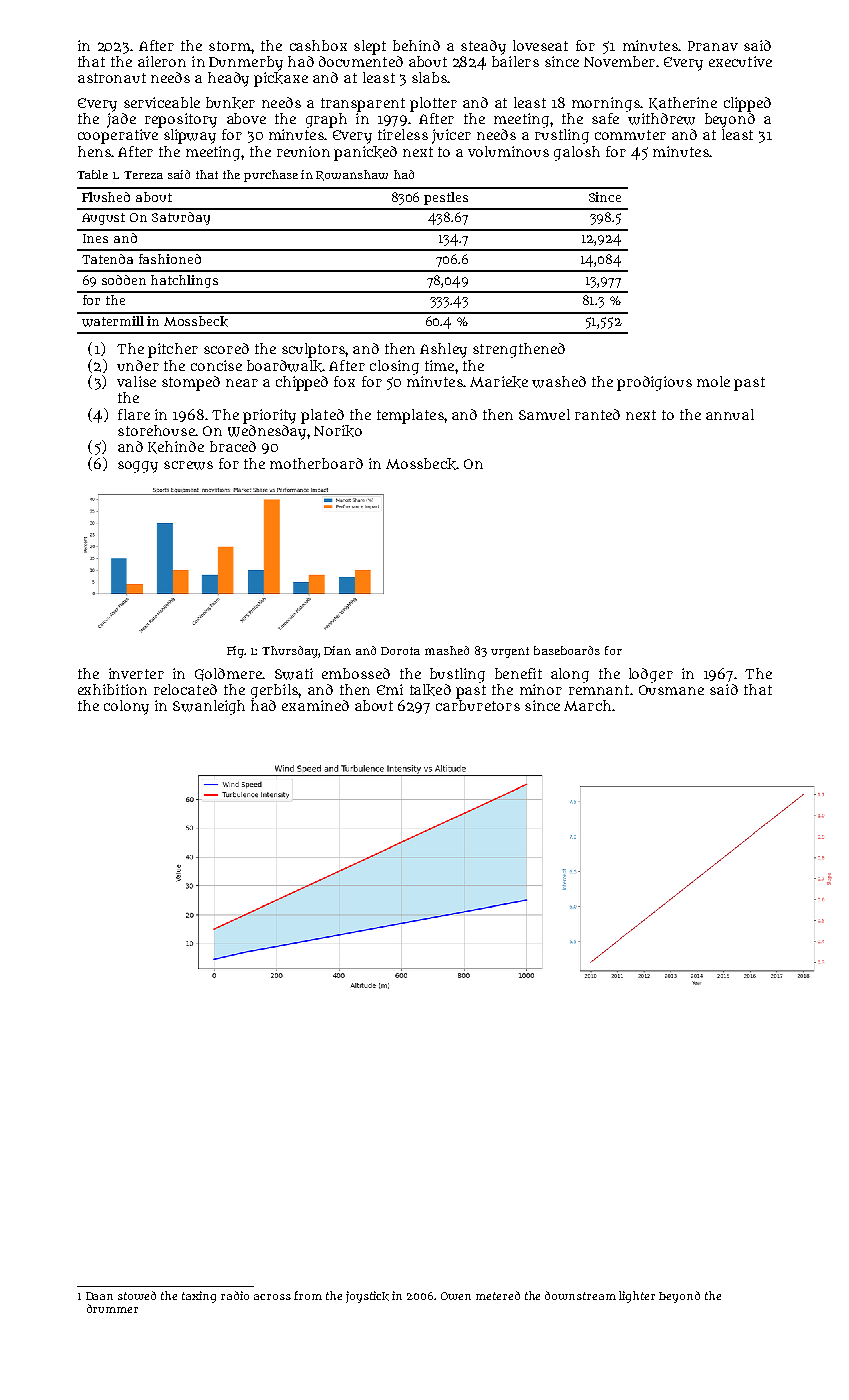 The height and width of the screenshot is (1400, 849). I want to click on executive, so click(740, 61).
